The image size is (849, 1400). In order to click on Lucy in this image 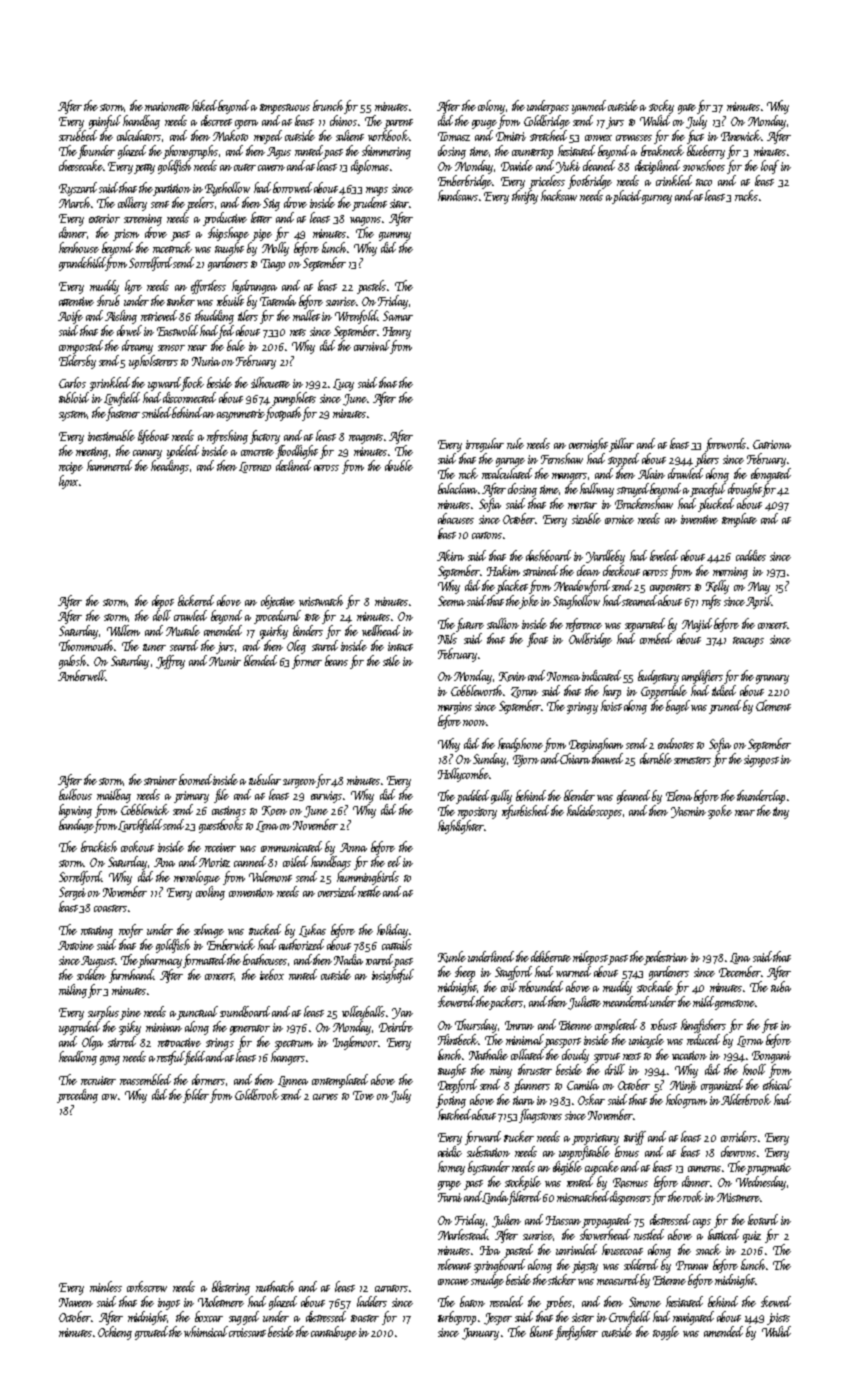, I will do `click(343, 385)`.
